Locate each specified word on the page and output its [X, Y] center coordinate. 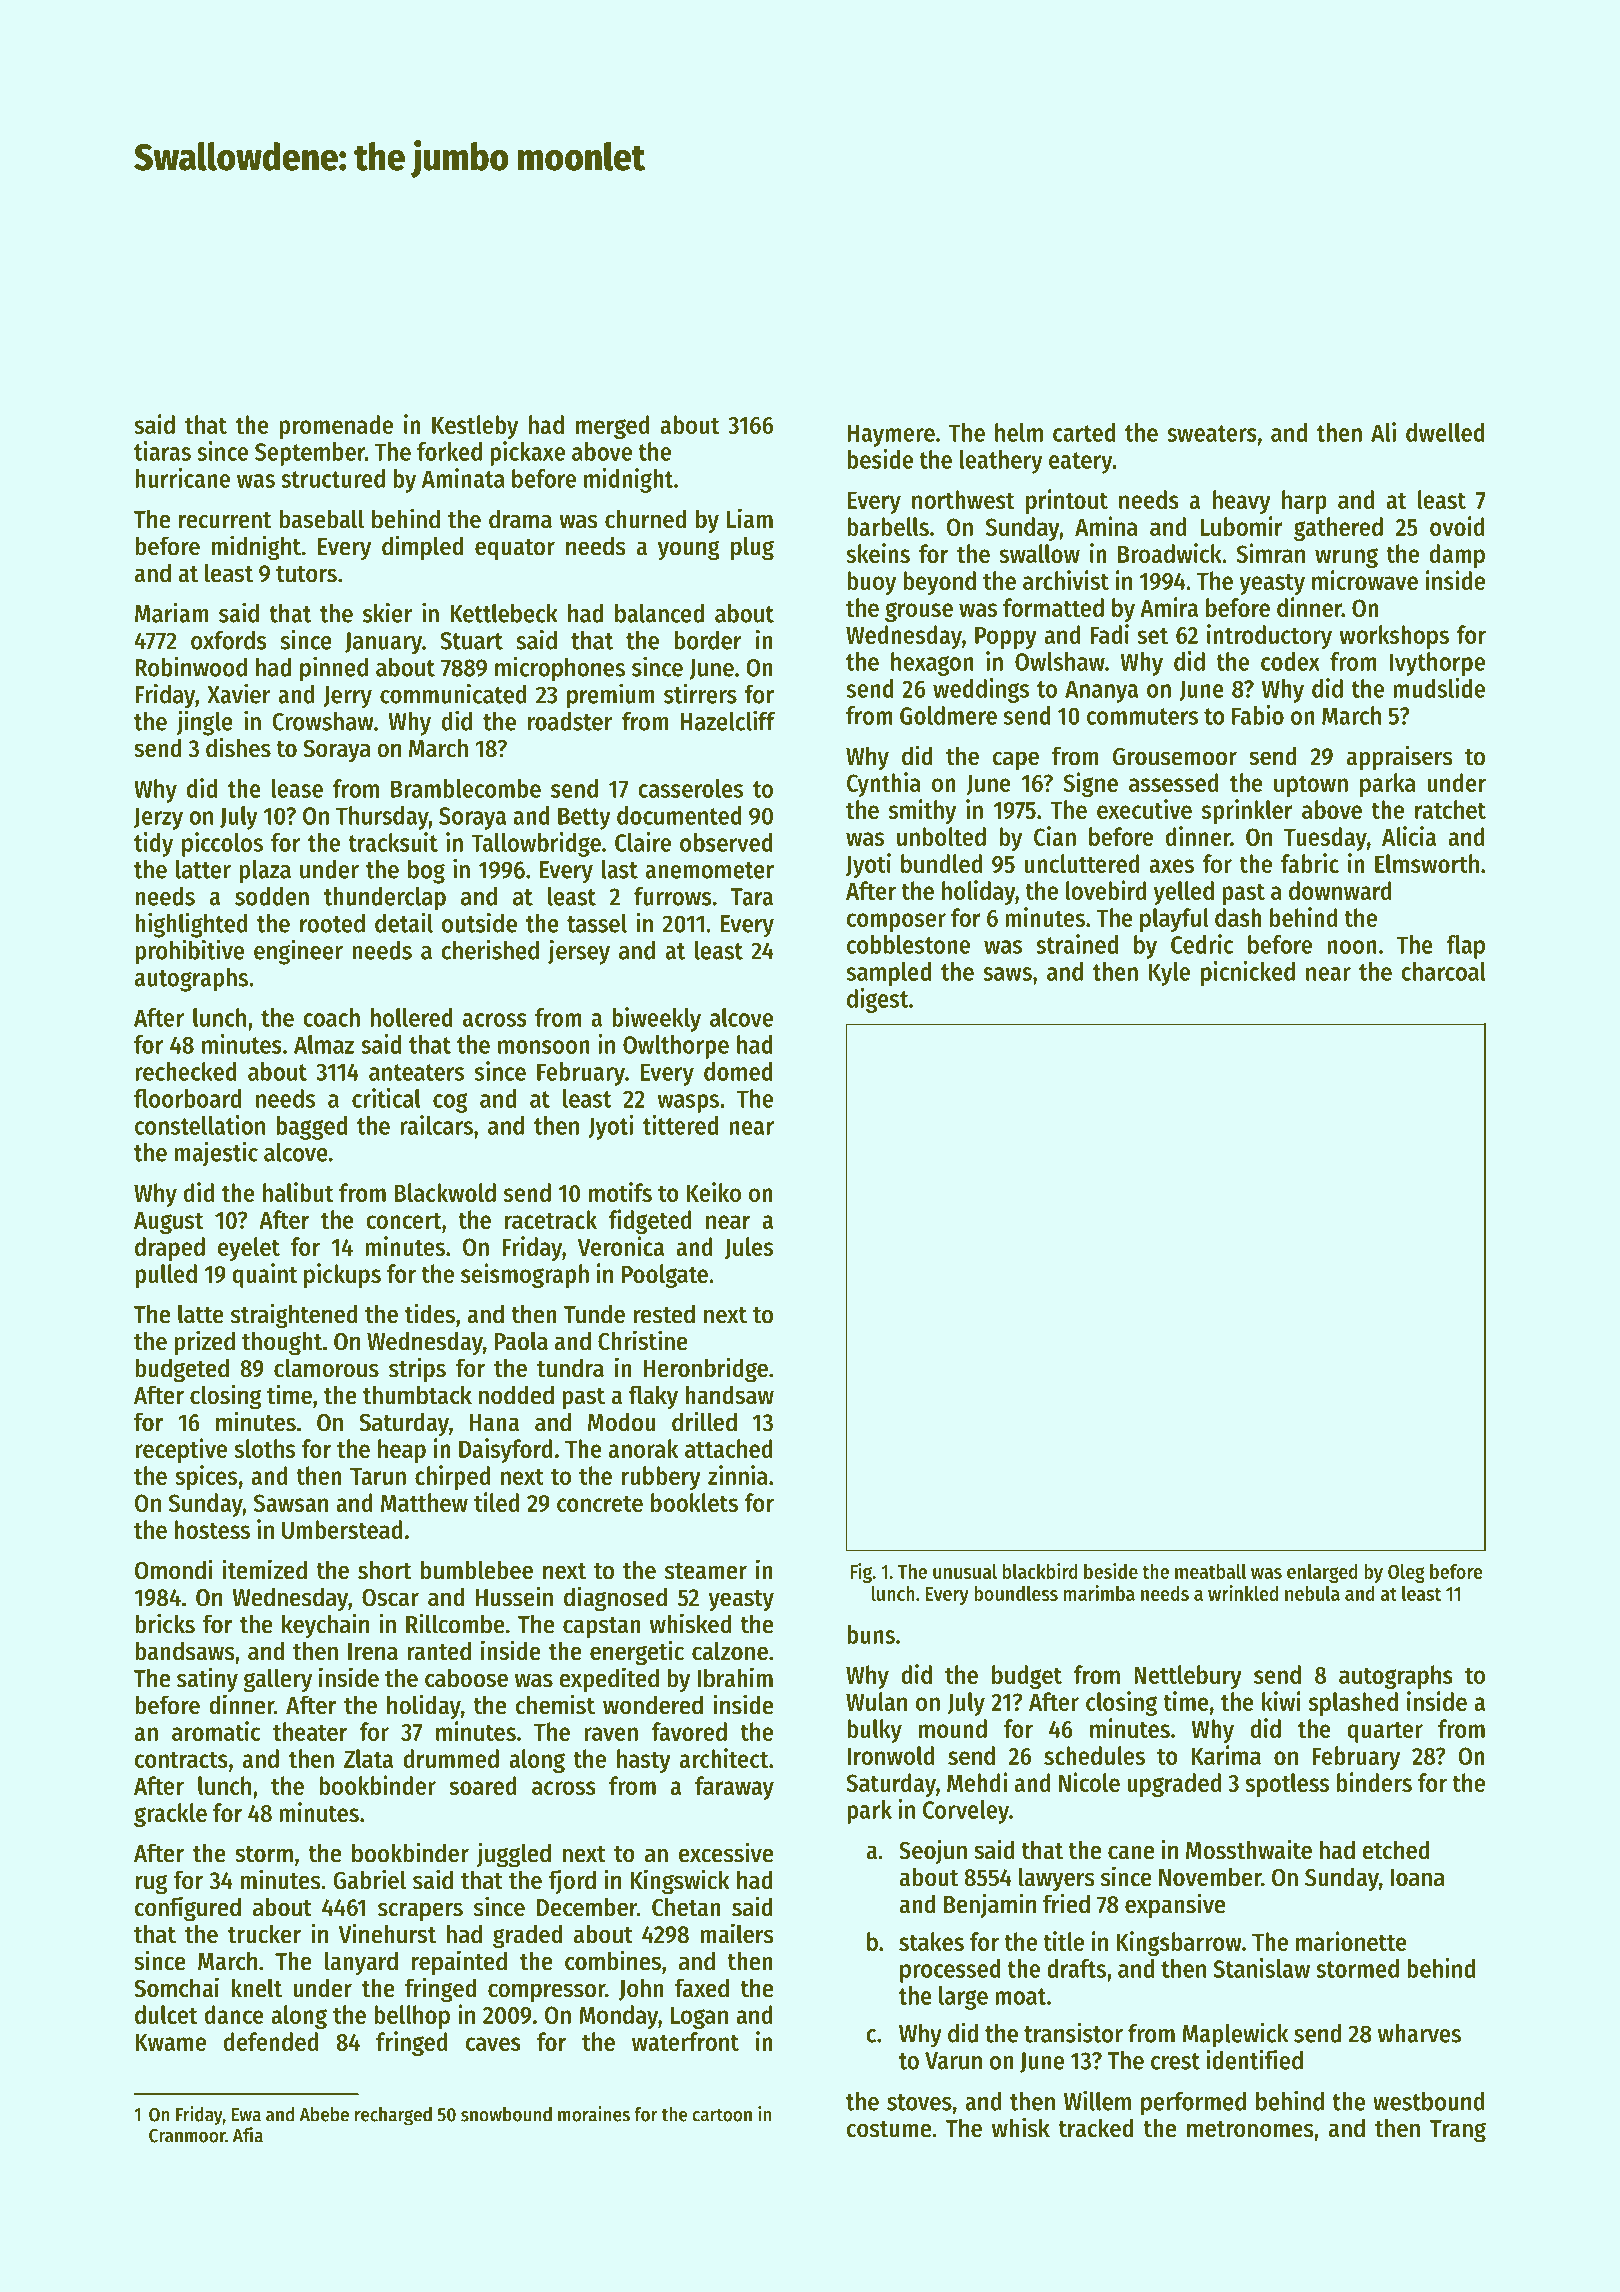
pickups [342, 1275]
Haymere [891, 435]
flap [1465, 947]
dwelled [1445, 432]
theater [310, 1731]
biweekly [656, 1019]
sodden [272, 896]
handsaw [729, 1395]
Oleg [1406, 1573]
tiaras [162, 451]
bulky [874, 1731]
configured [188, 1909]
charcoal [1443, 971]
